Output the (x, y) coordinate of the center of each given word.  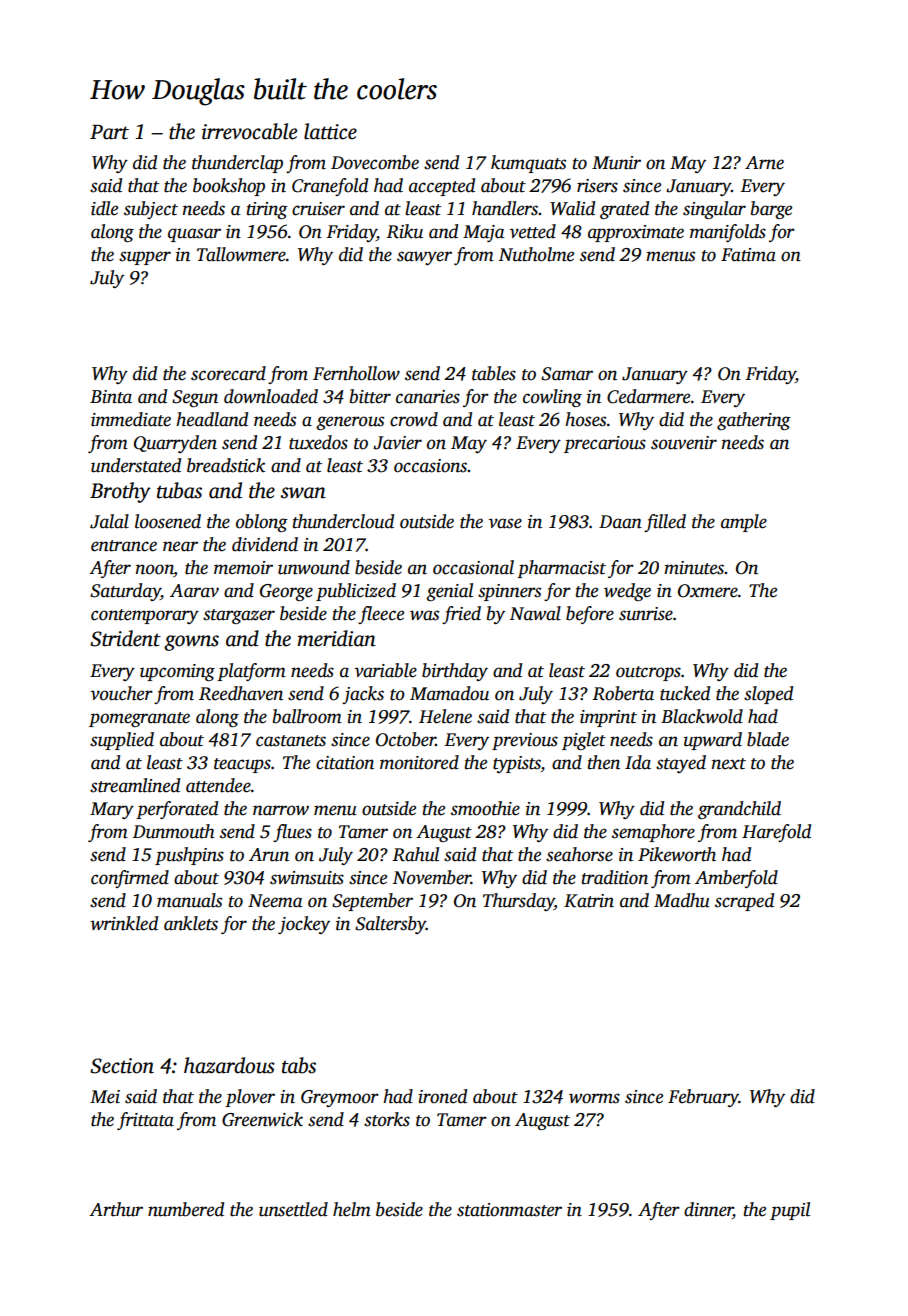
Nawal (535, 613)
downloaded (271, 396)
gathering (754, 421)
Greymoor (340, 1098)
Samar (567, 374)
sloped (768, 695)
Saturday (125, 592)
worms (594, 1098)
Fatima (748, 255)
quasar (194, 235)
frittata (145, 1121)
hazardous (229, 1065)
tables (494, 373)
